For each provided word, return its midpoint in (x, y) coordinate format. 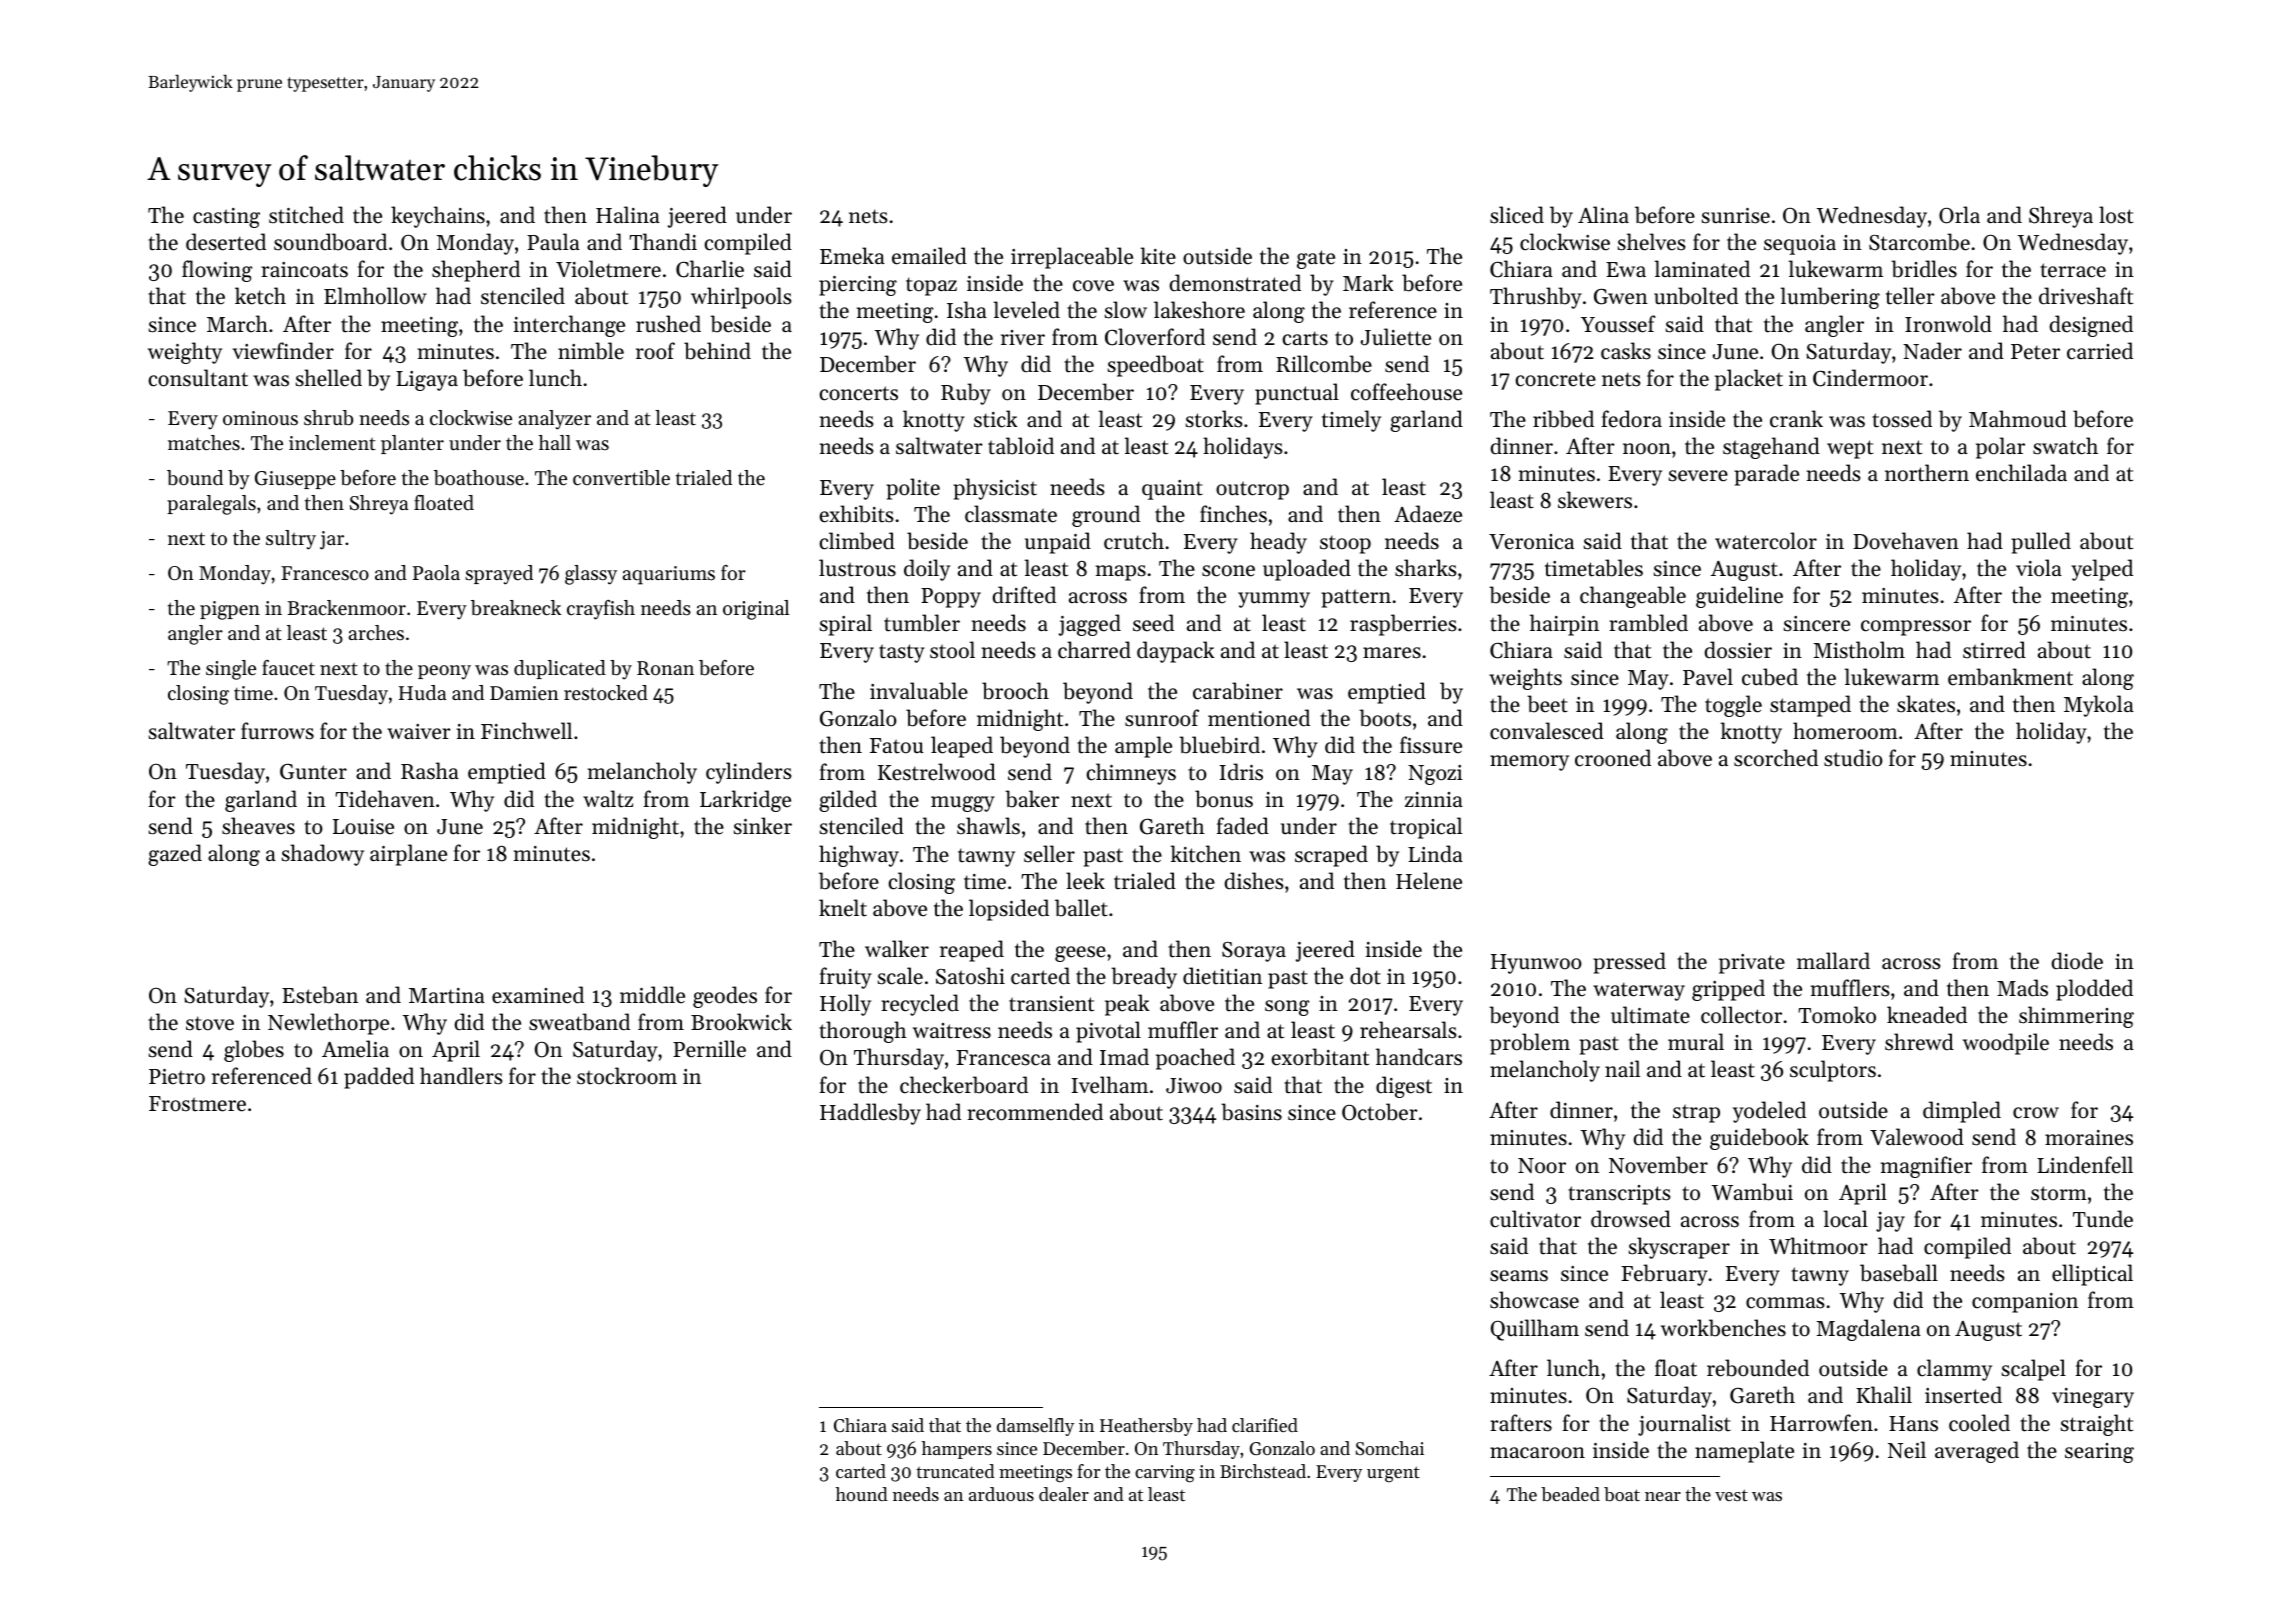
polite (913, 489)
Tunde (2103, 1219)
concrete (1555, 379)
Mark (1368, 282)
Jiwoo (1194, 1086)
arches (376, 633)
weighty (185, 353)
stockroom (627, 1076)
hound (862, 1494)
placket (1749, 380)
